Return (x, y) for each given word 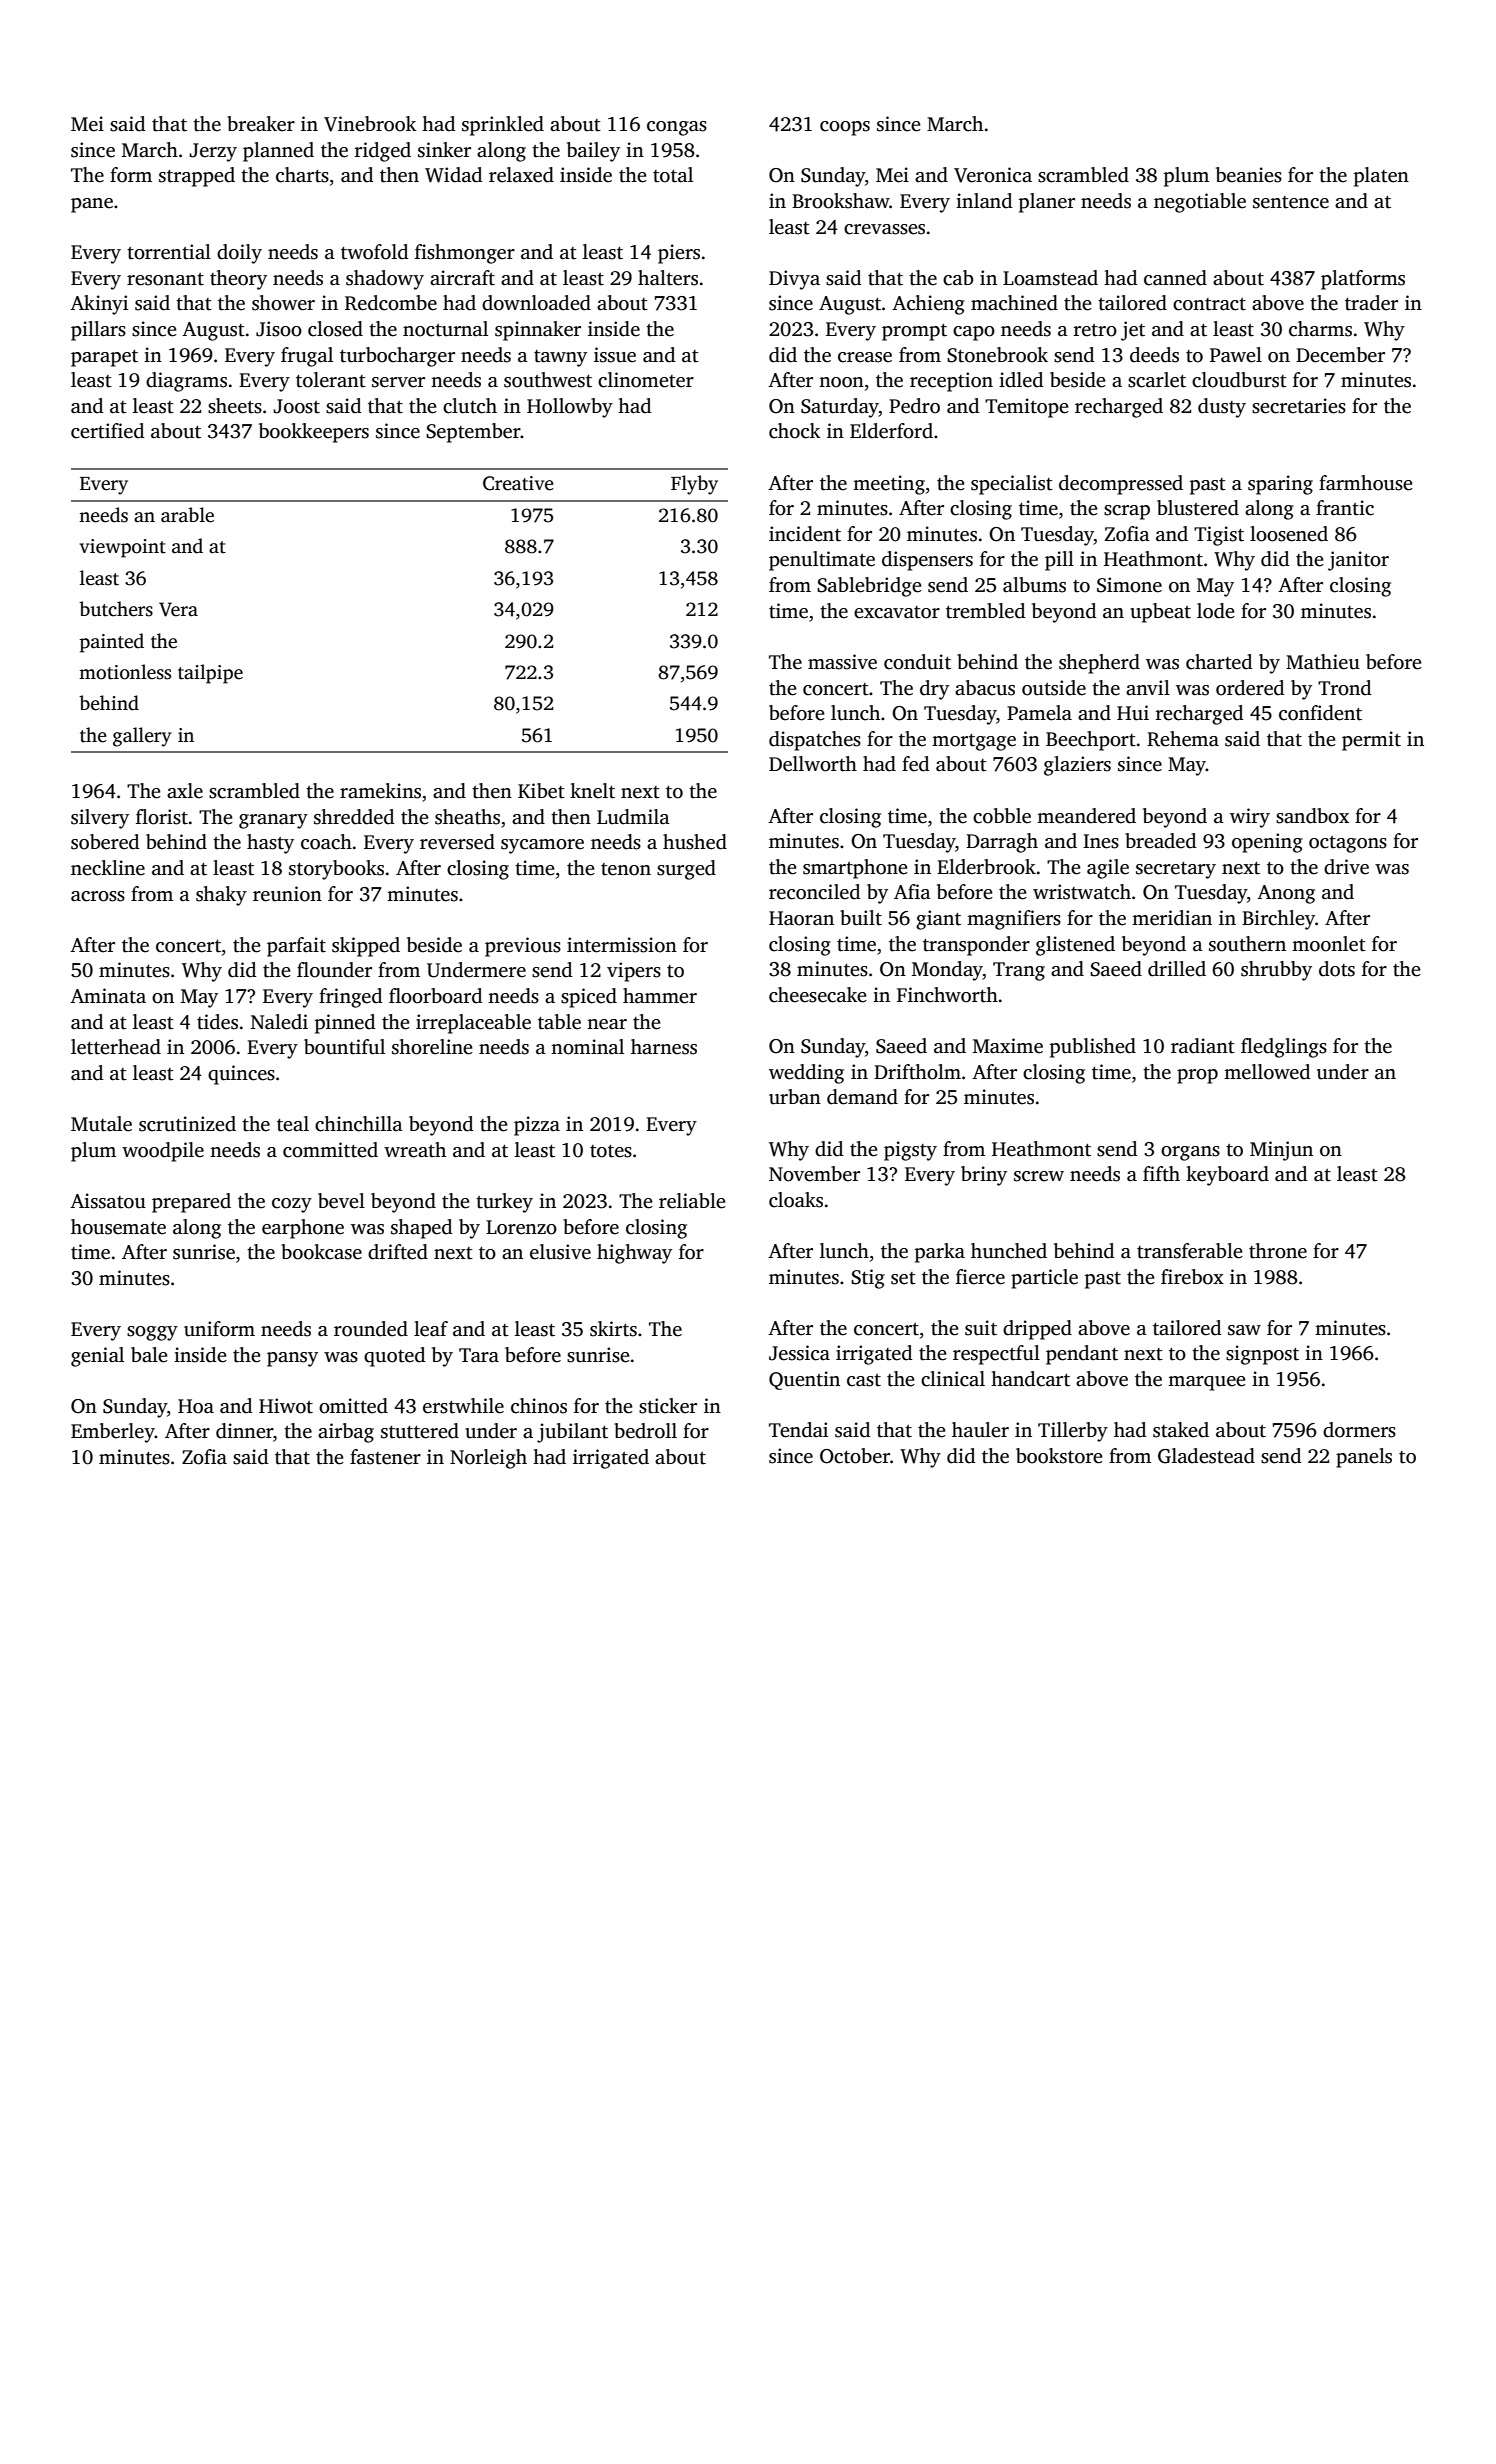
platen (1381, 177)
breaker (261, 124)
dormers (1359, 1430)
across (98, 896)
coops (845, 128)
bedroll (645, 1431)
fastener (385, 1457)
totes (611, 1151)
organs (1190, 1153)
